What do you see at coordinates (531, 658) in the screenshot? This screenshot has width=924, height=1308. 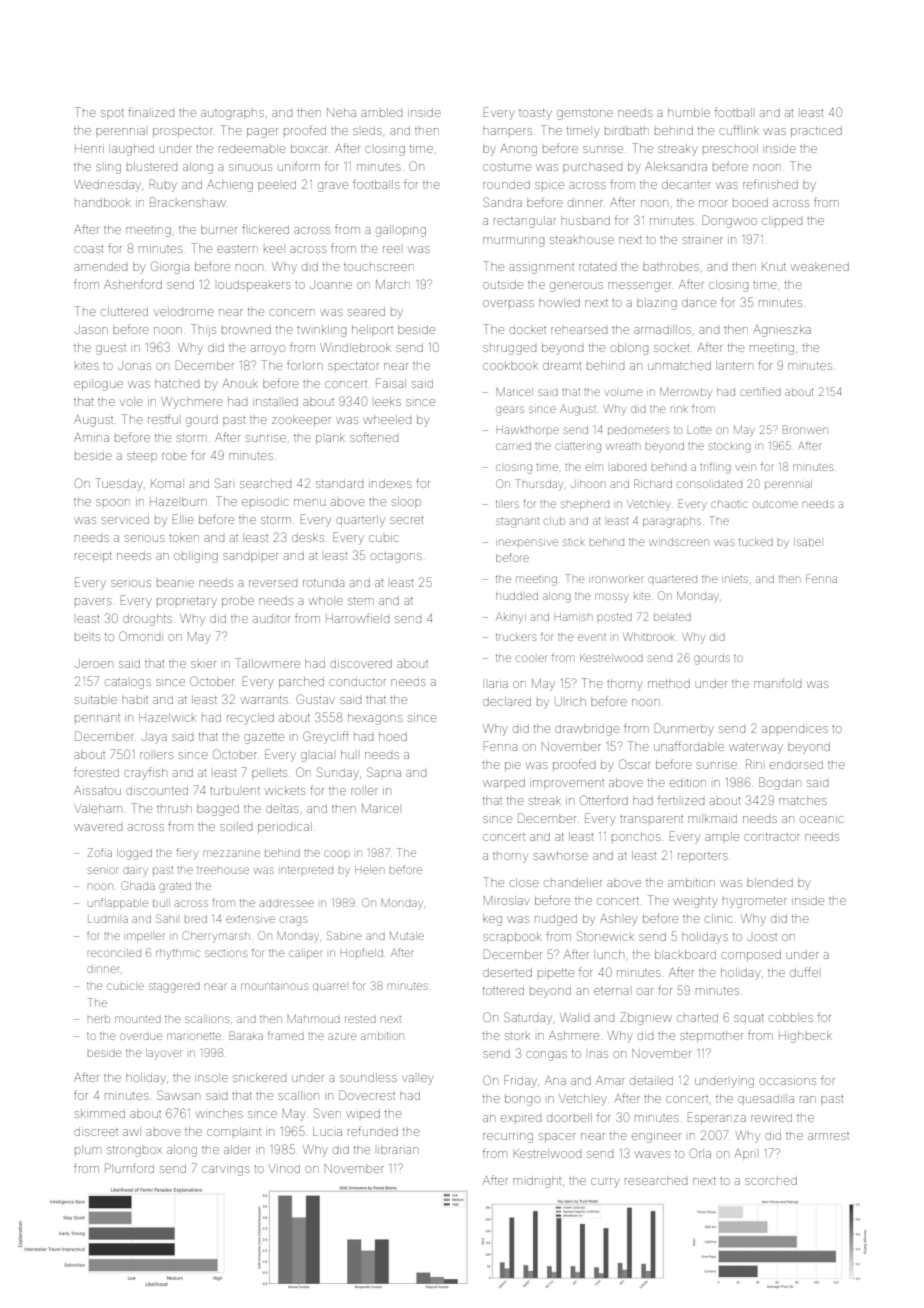 I see `cooler` at bounding box center [531, 658].
